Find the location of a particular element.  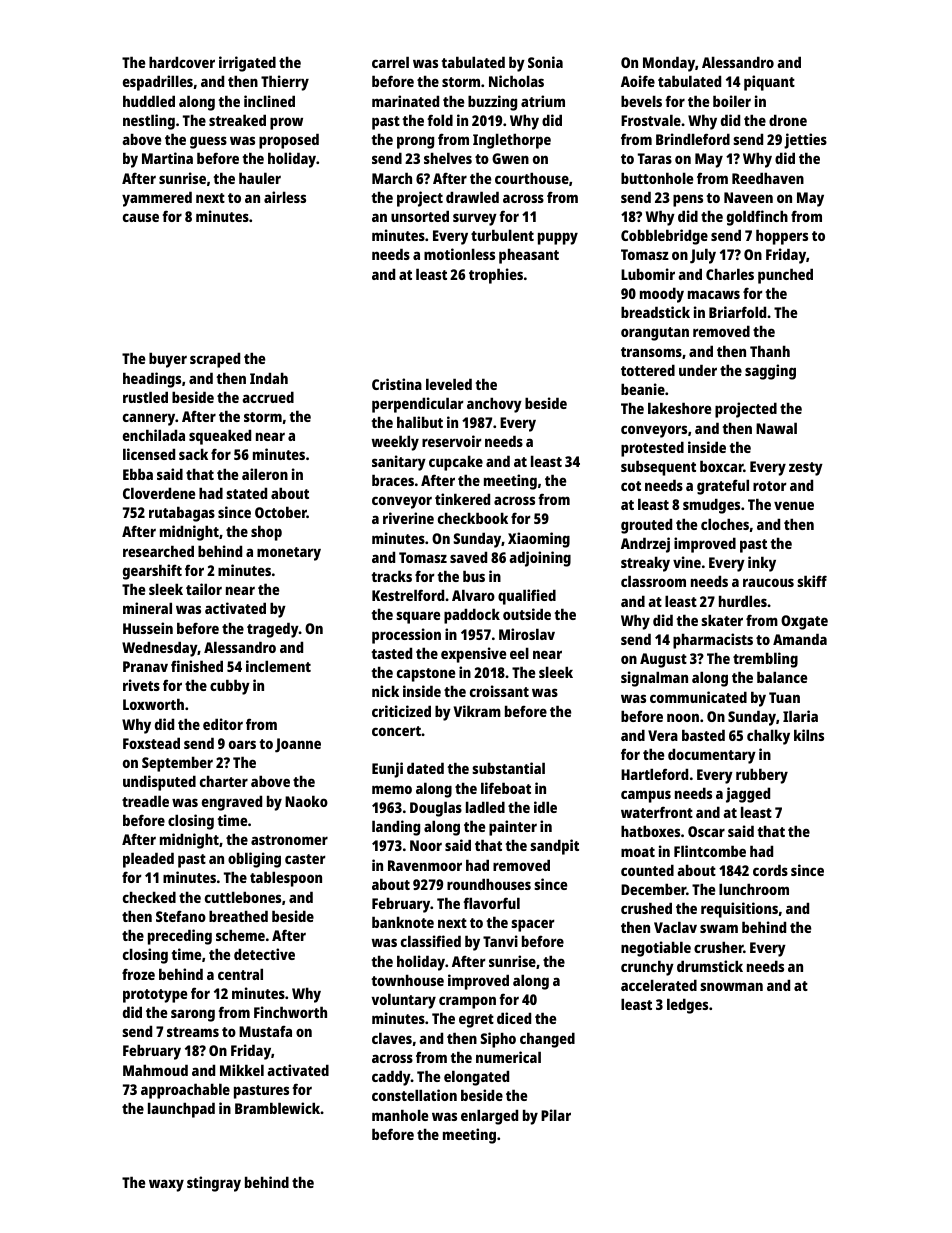

Foxstead is located at coordinates (151, 743).
